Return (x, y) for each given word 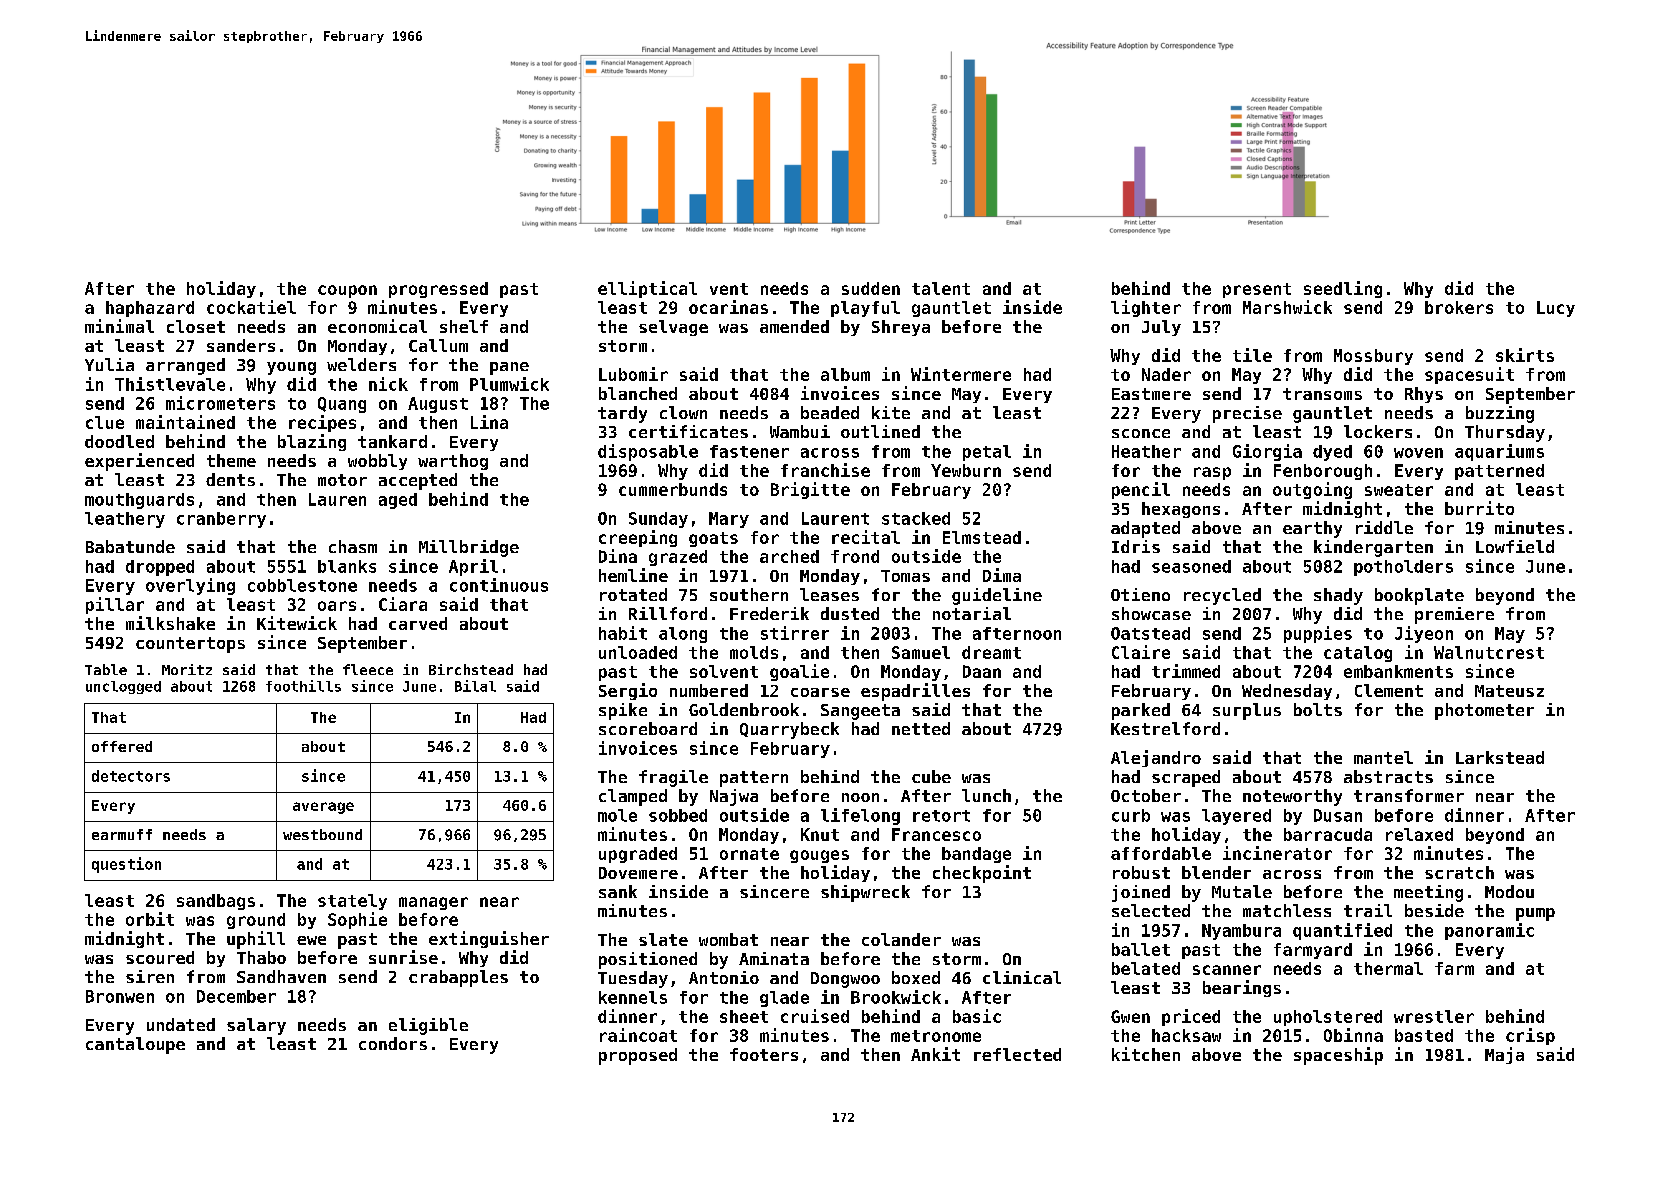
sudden (871, 288)
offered (122, 746)
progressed (438, 290)
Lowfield (1515, 546)
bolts (1318, 709)
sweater (1399, 490)
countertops (190, 645)
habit (623, 633)
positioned (648, 960)
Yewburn (966, 470)
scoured (160, 957)
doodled (119, 441)
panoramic (1489, 931)
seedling (1343, 289)
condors (393, 1043)
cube (931, 776)
